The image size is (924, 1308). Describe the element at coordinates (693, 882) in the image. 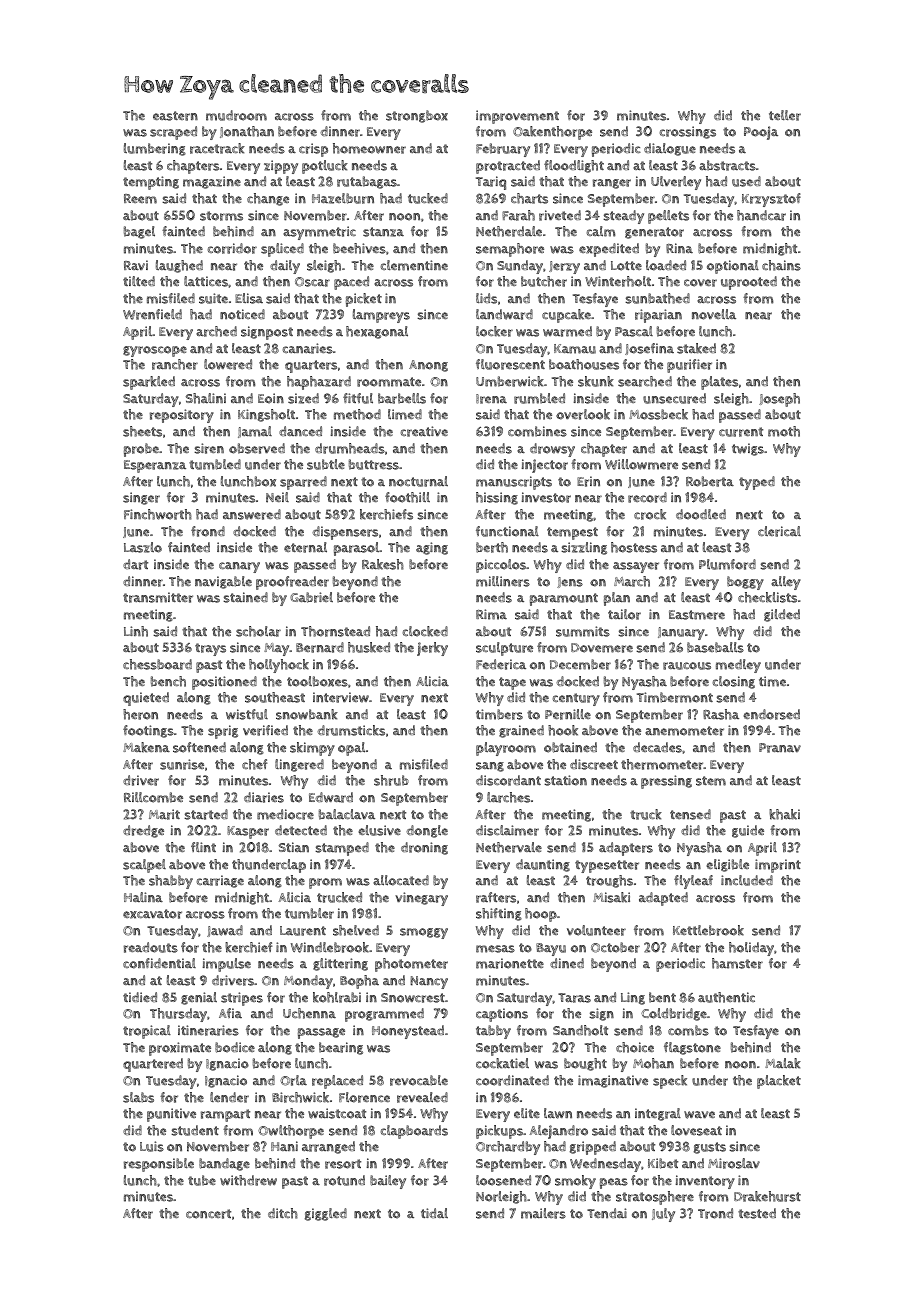

I see `flyleaf` at that location.
